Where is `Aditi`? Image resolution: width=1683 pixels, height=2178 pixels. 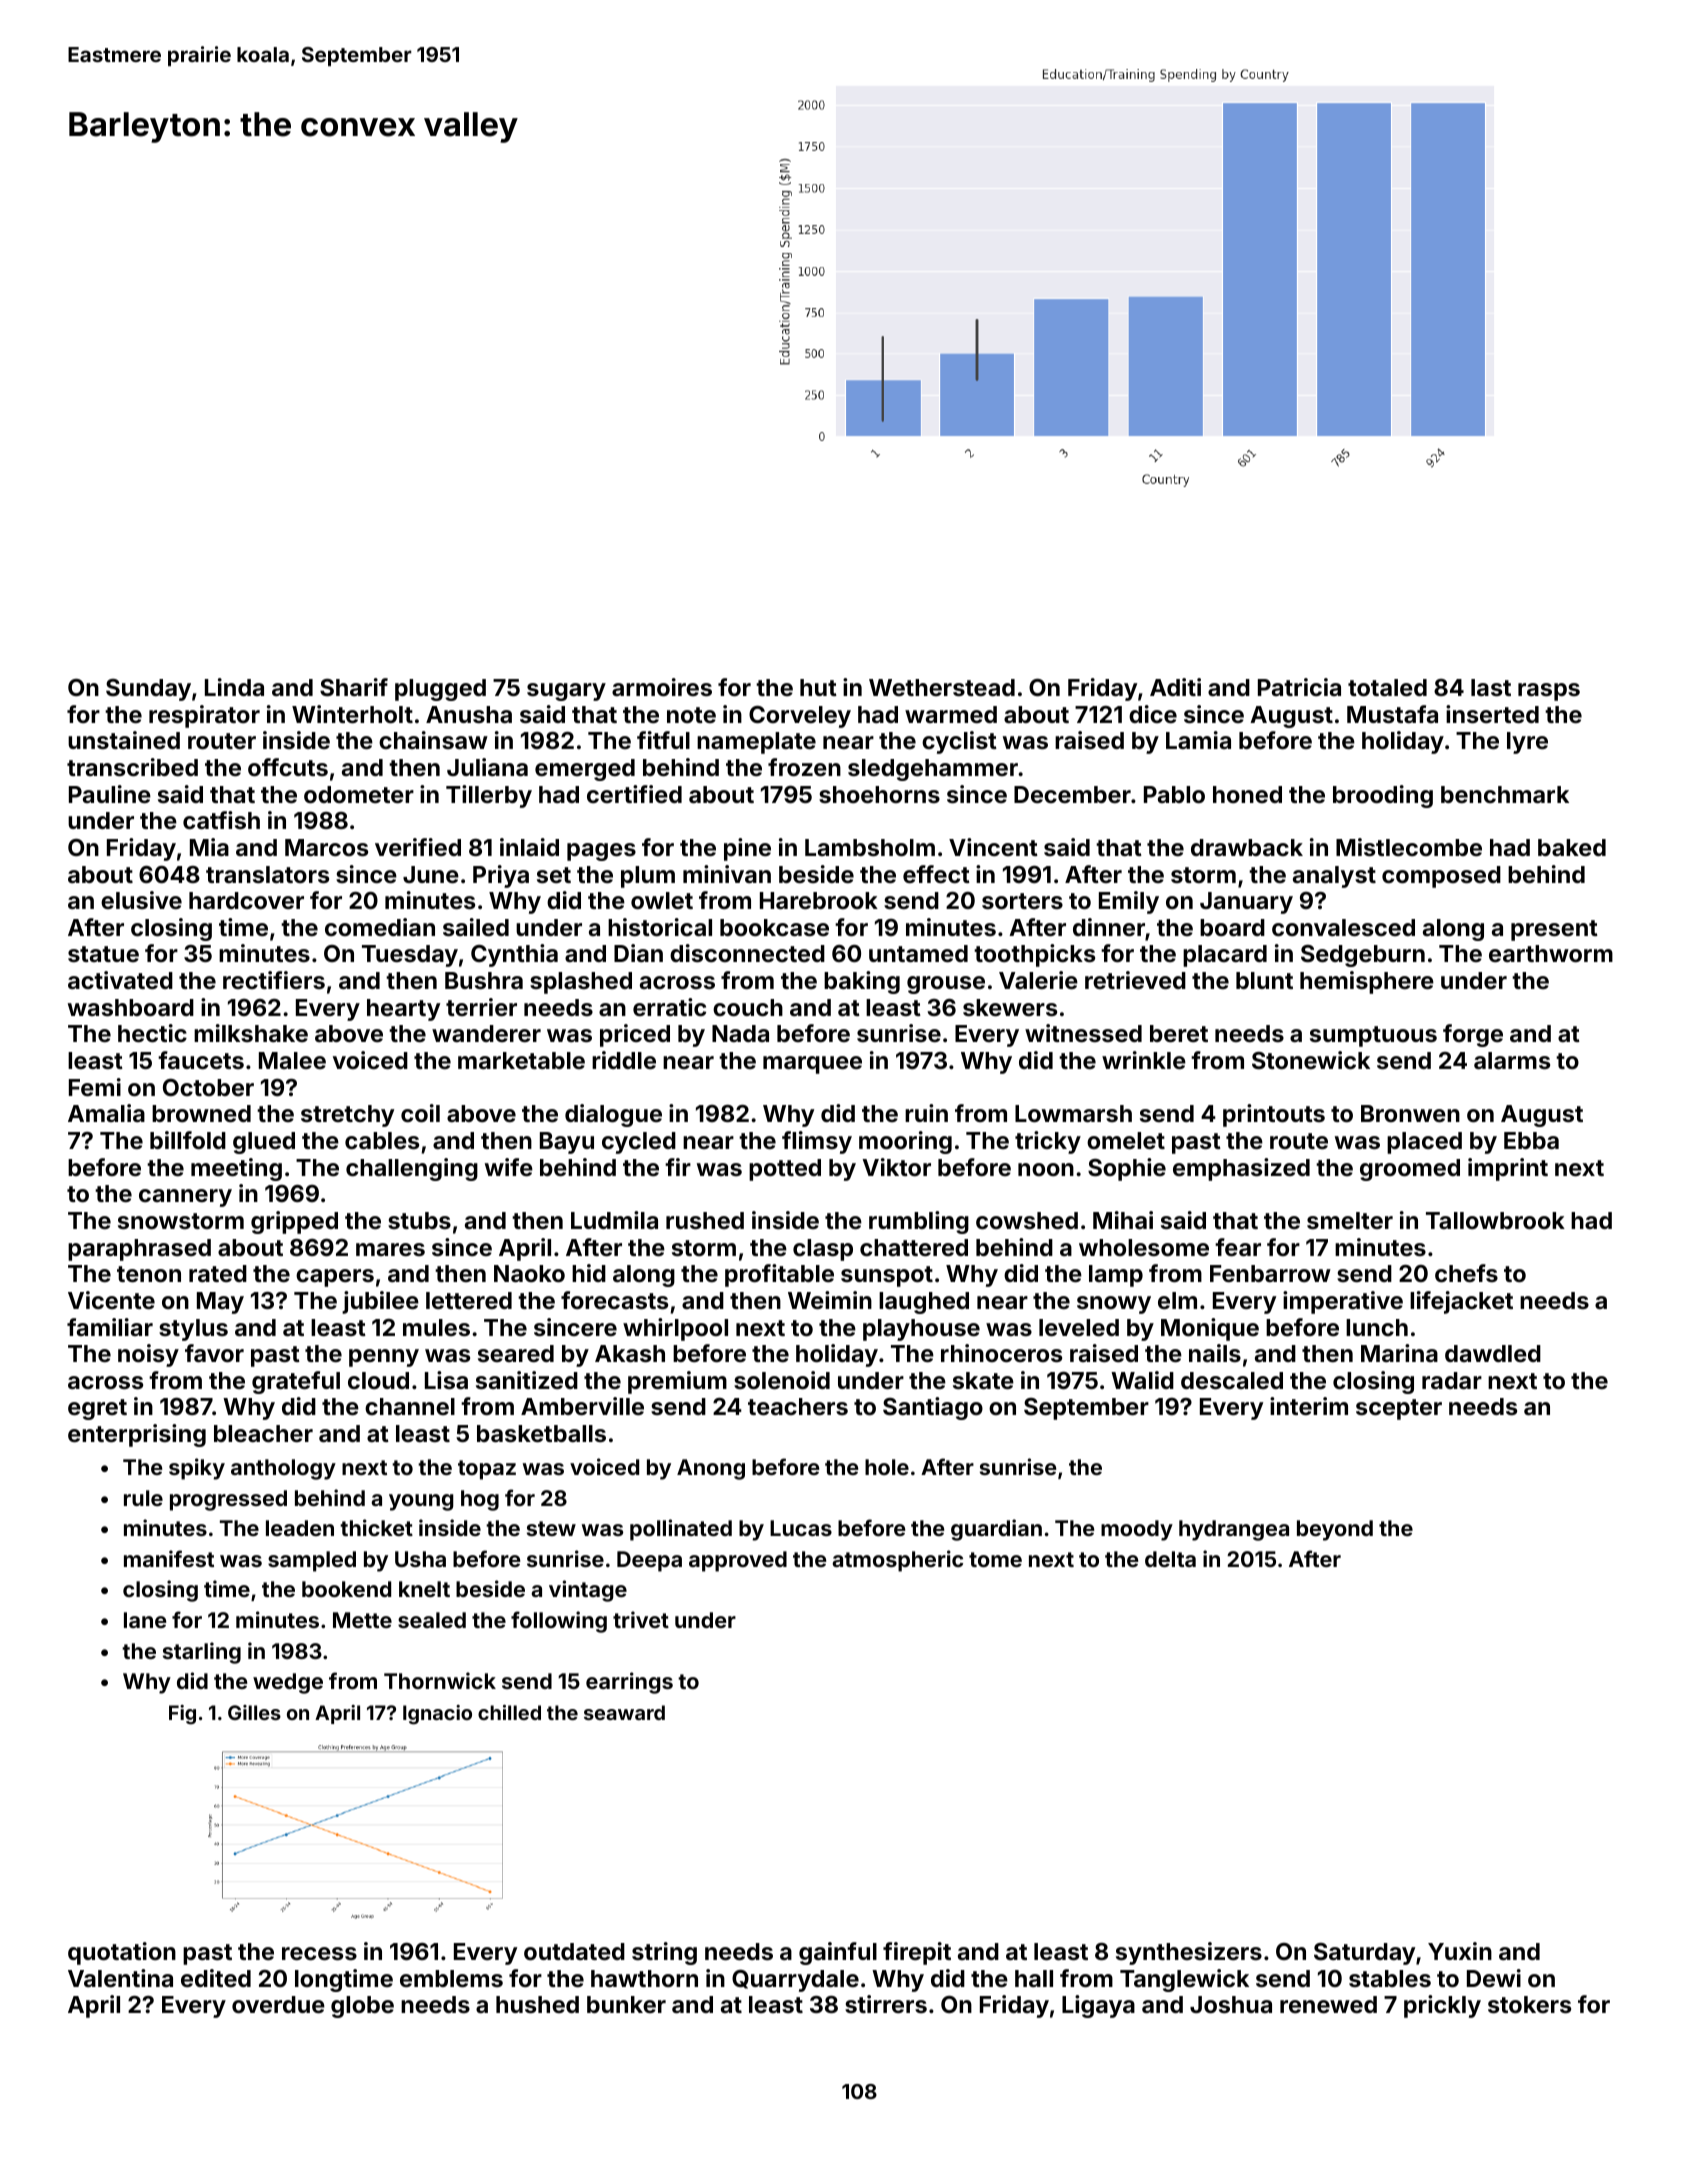 Aditi is located at coordinates (1175, 687).
